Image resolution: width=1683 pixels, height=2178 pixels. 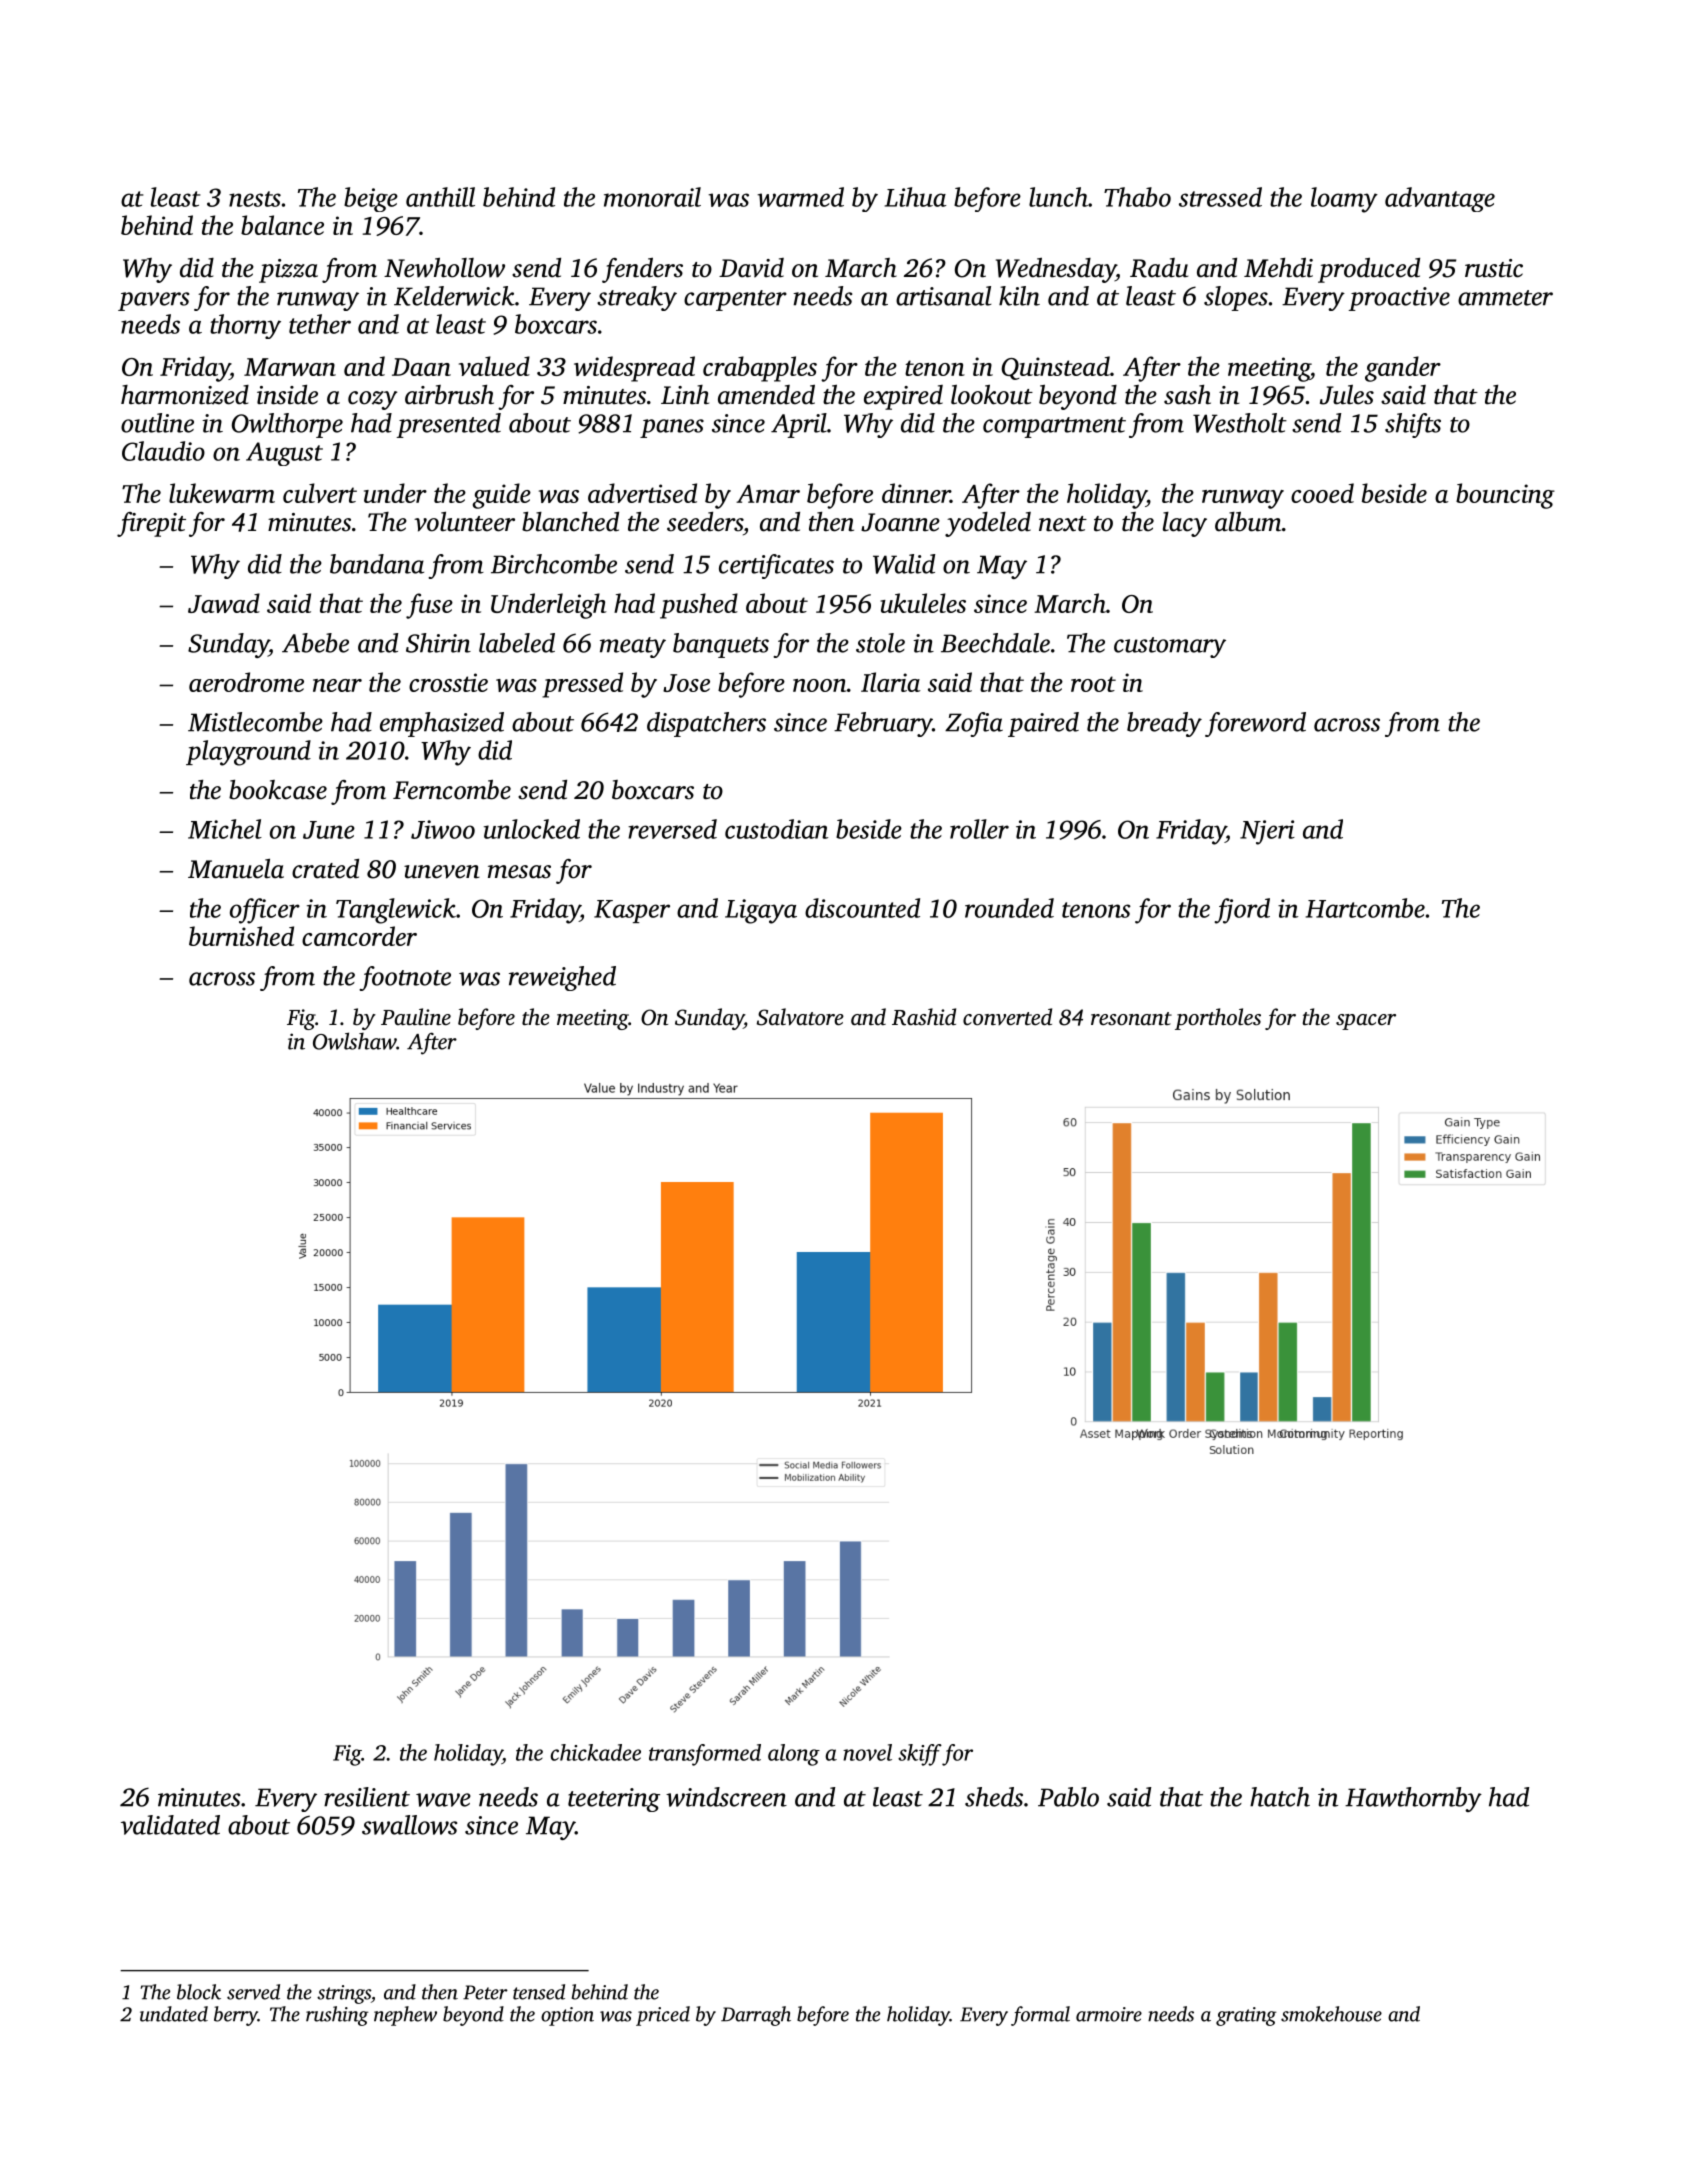 What do you see at coordinates (1366, 1022) in the document?
I see `spacer` at bounding box center [1366, 1022].
